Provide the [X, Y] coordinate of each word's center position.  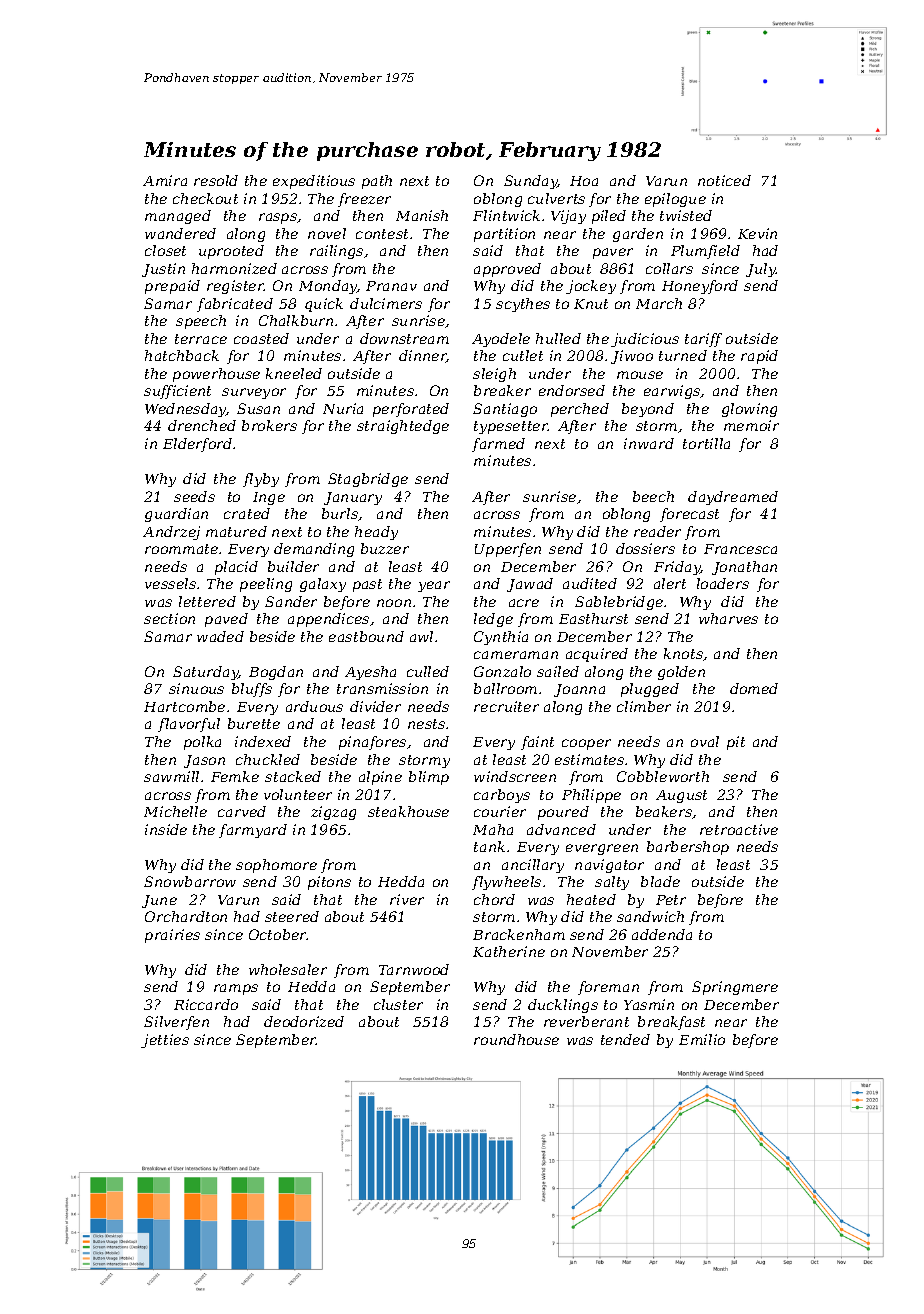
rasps [278, 218]
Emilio [702, 1039]
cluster [398, 1004]
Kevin [757, 233]
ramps [236, 989]
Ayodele [501, 340]
